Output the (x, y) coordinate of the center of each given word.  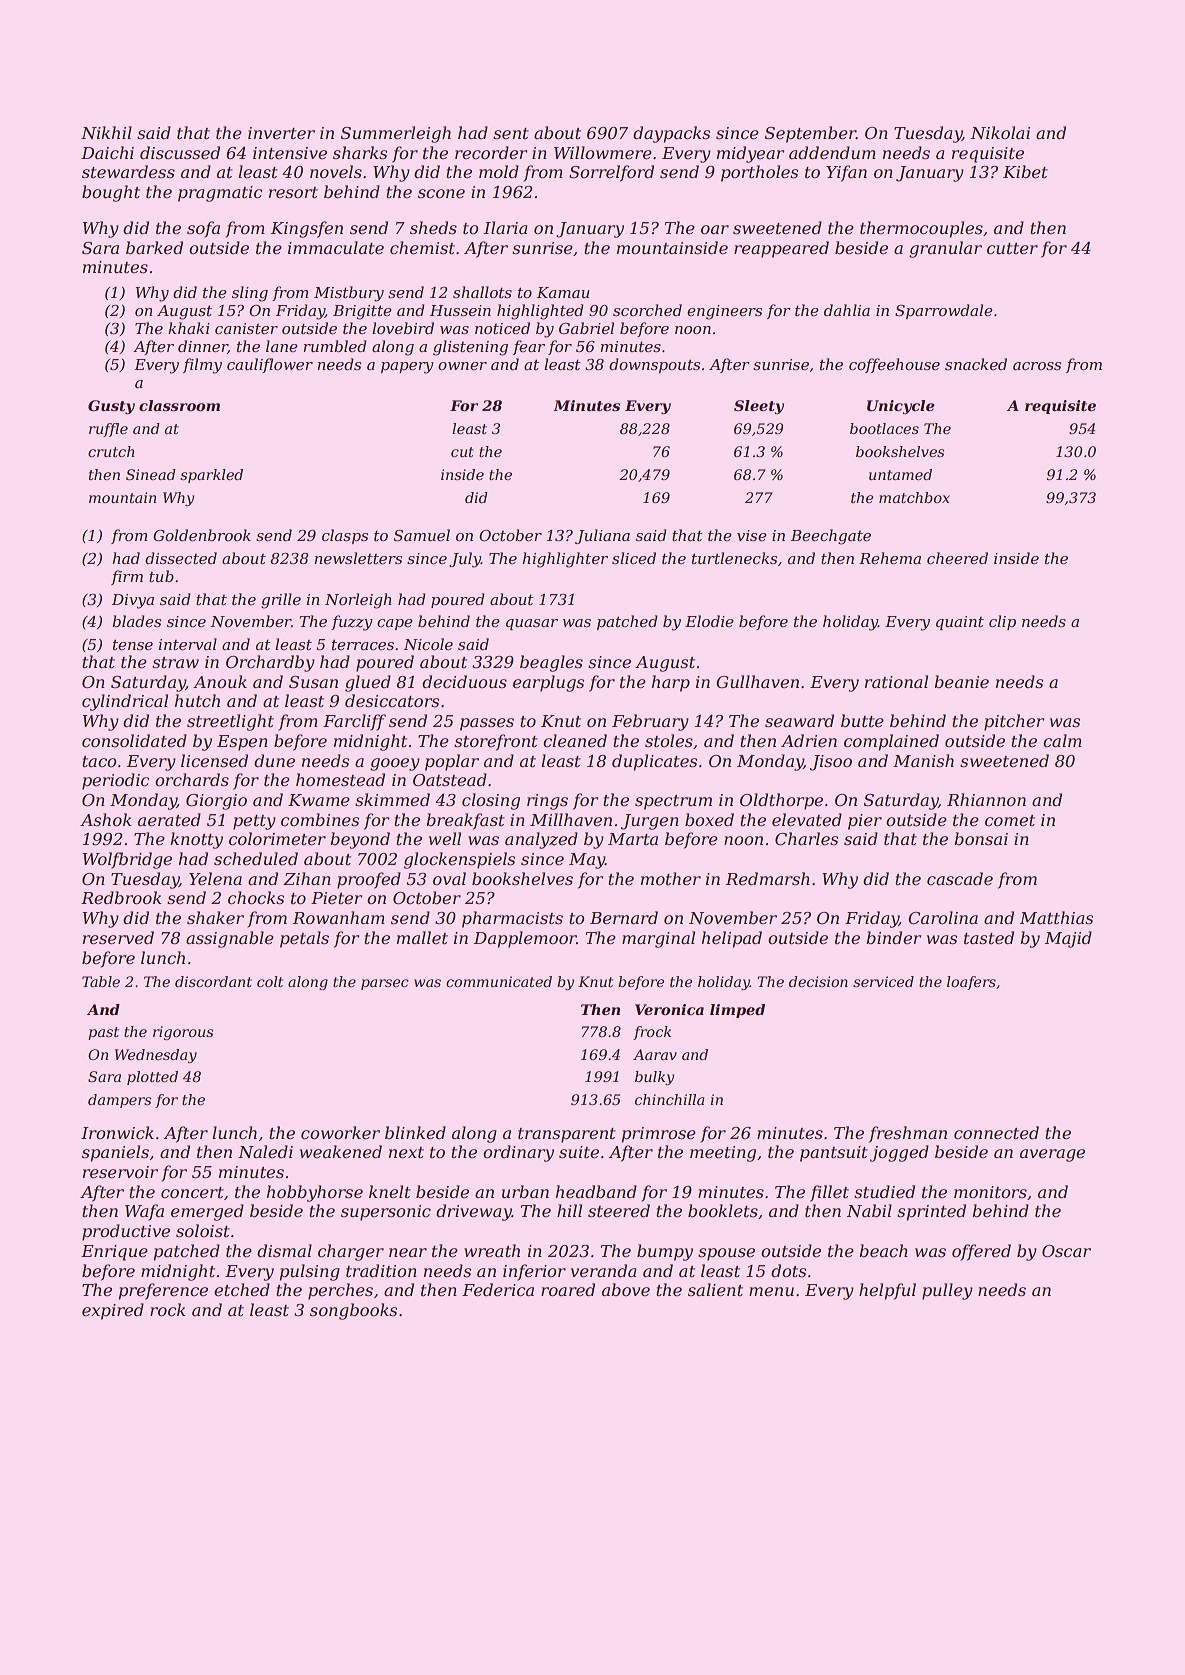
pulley (947, 1291)
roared (568, 1289)
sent (511, 133)
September (810, 134)
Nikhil (106, 132)
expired (113, 1311)
